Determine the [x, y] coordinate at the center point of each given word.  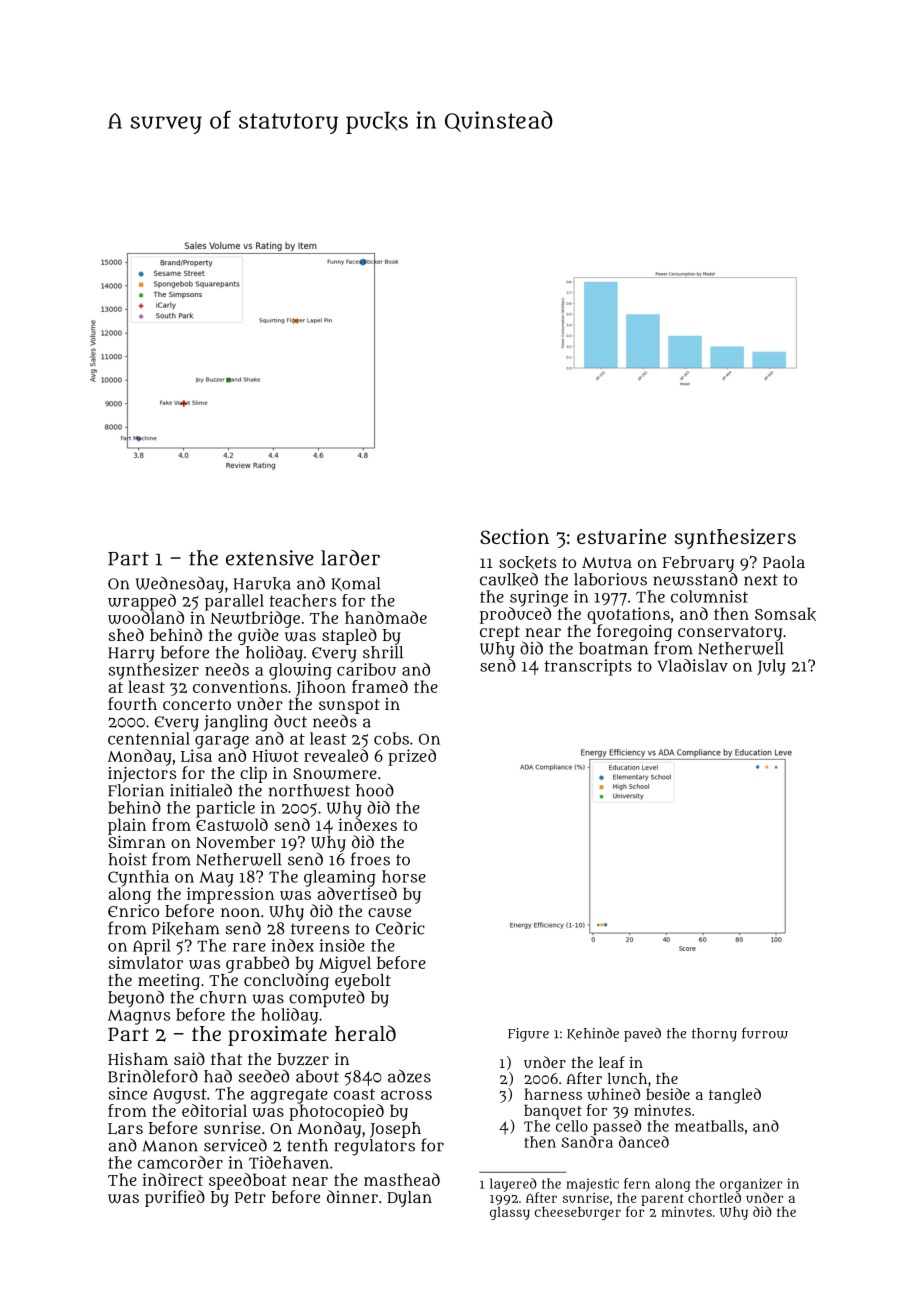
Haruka [262, 584]
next [761, 580]
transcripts [588, 667]
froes [370, 859]
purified [175, 1198]
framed [380, 686]
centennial [149, 738]
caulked [509, 580]
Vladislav [692, 665]
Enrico [133, 910]
